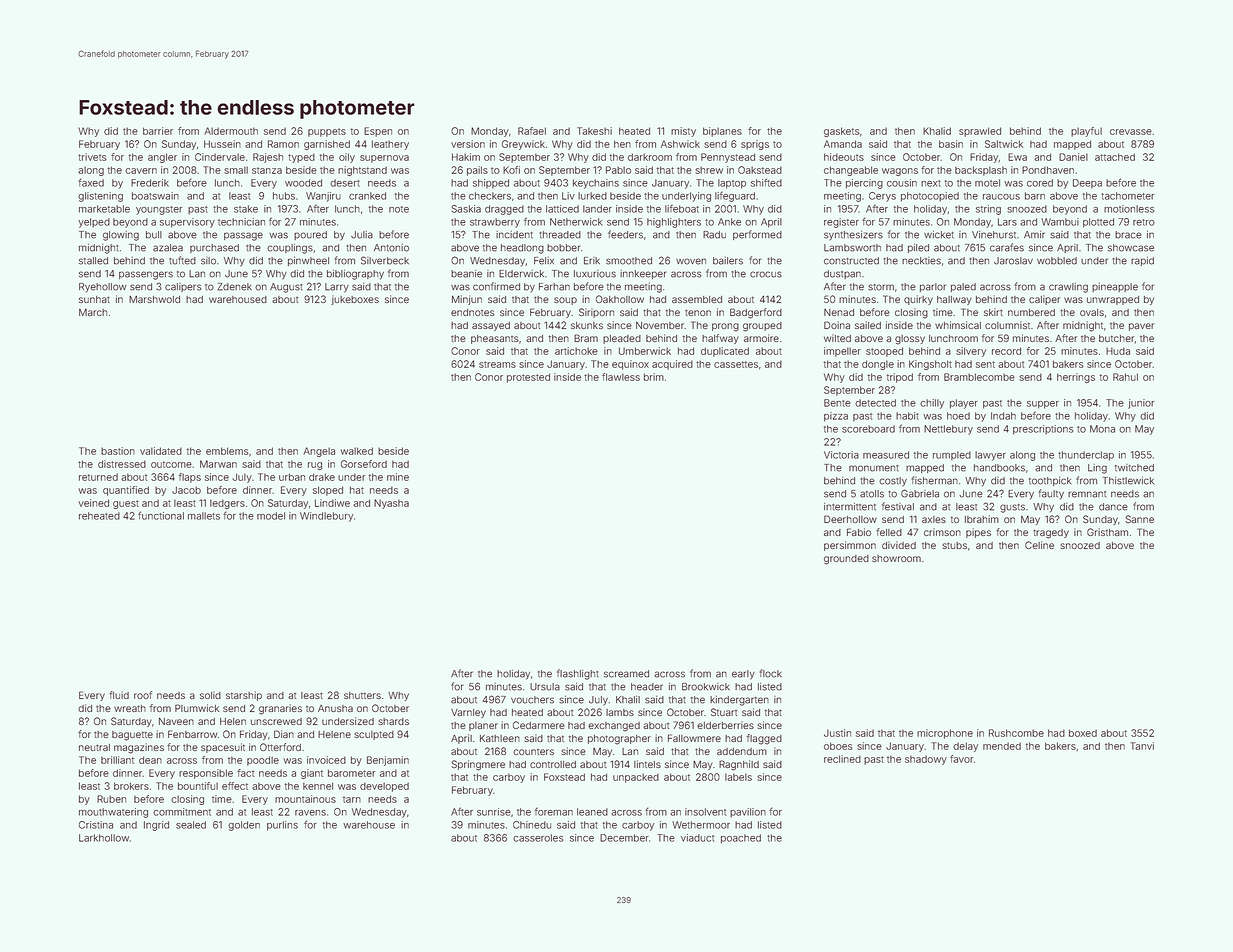  I want to click on misty, so click(683, 132).
